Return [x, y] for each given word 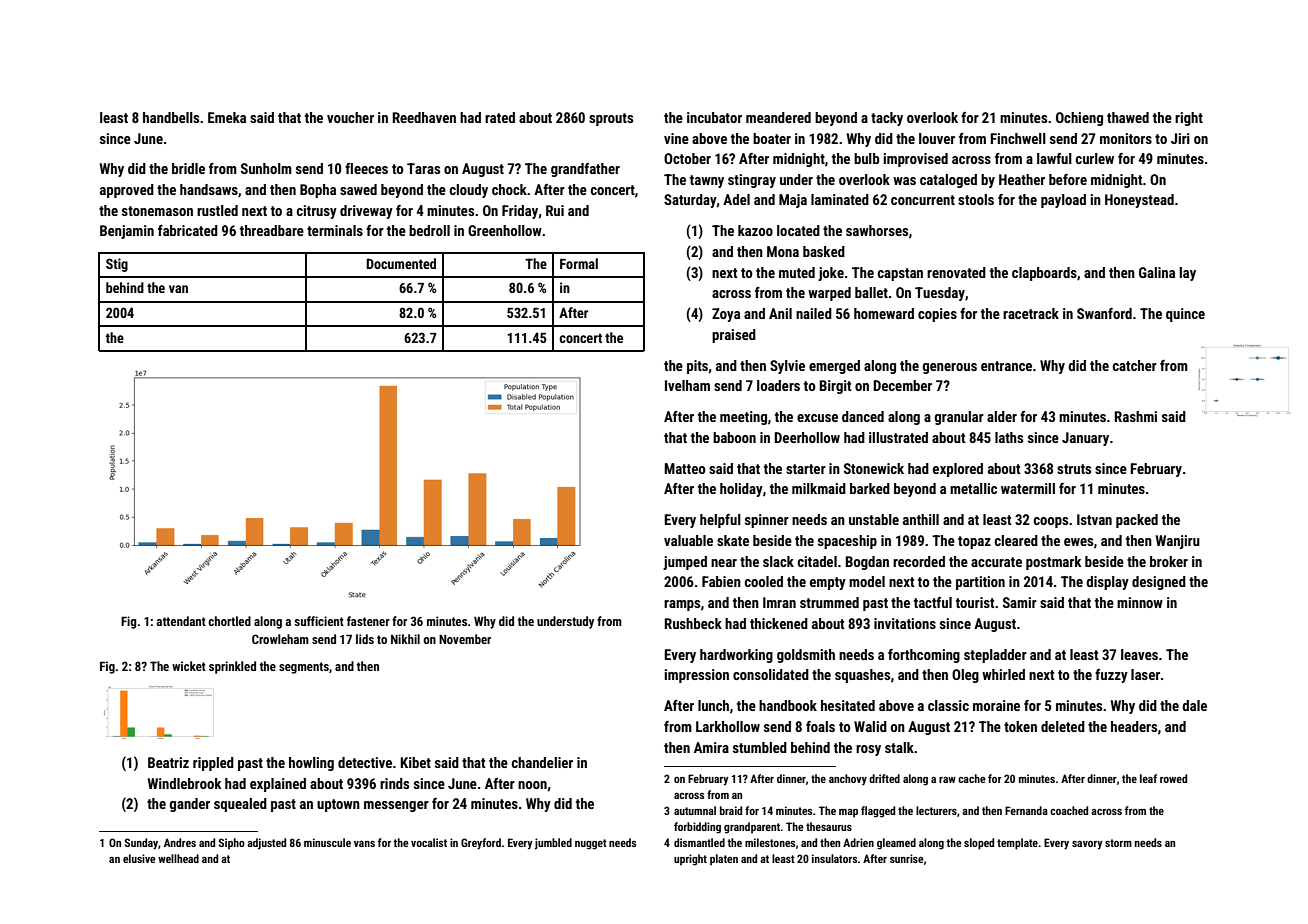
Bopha [318, 191]
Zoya [726, 315]
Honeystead [1139, 201]
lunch [713, 705]
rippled [213, 764]
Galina [1157, 272]
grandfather [585, 170]
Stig [117, 265]
